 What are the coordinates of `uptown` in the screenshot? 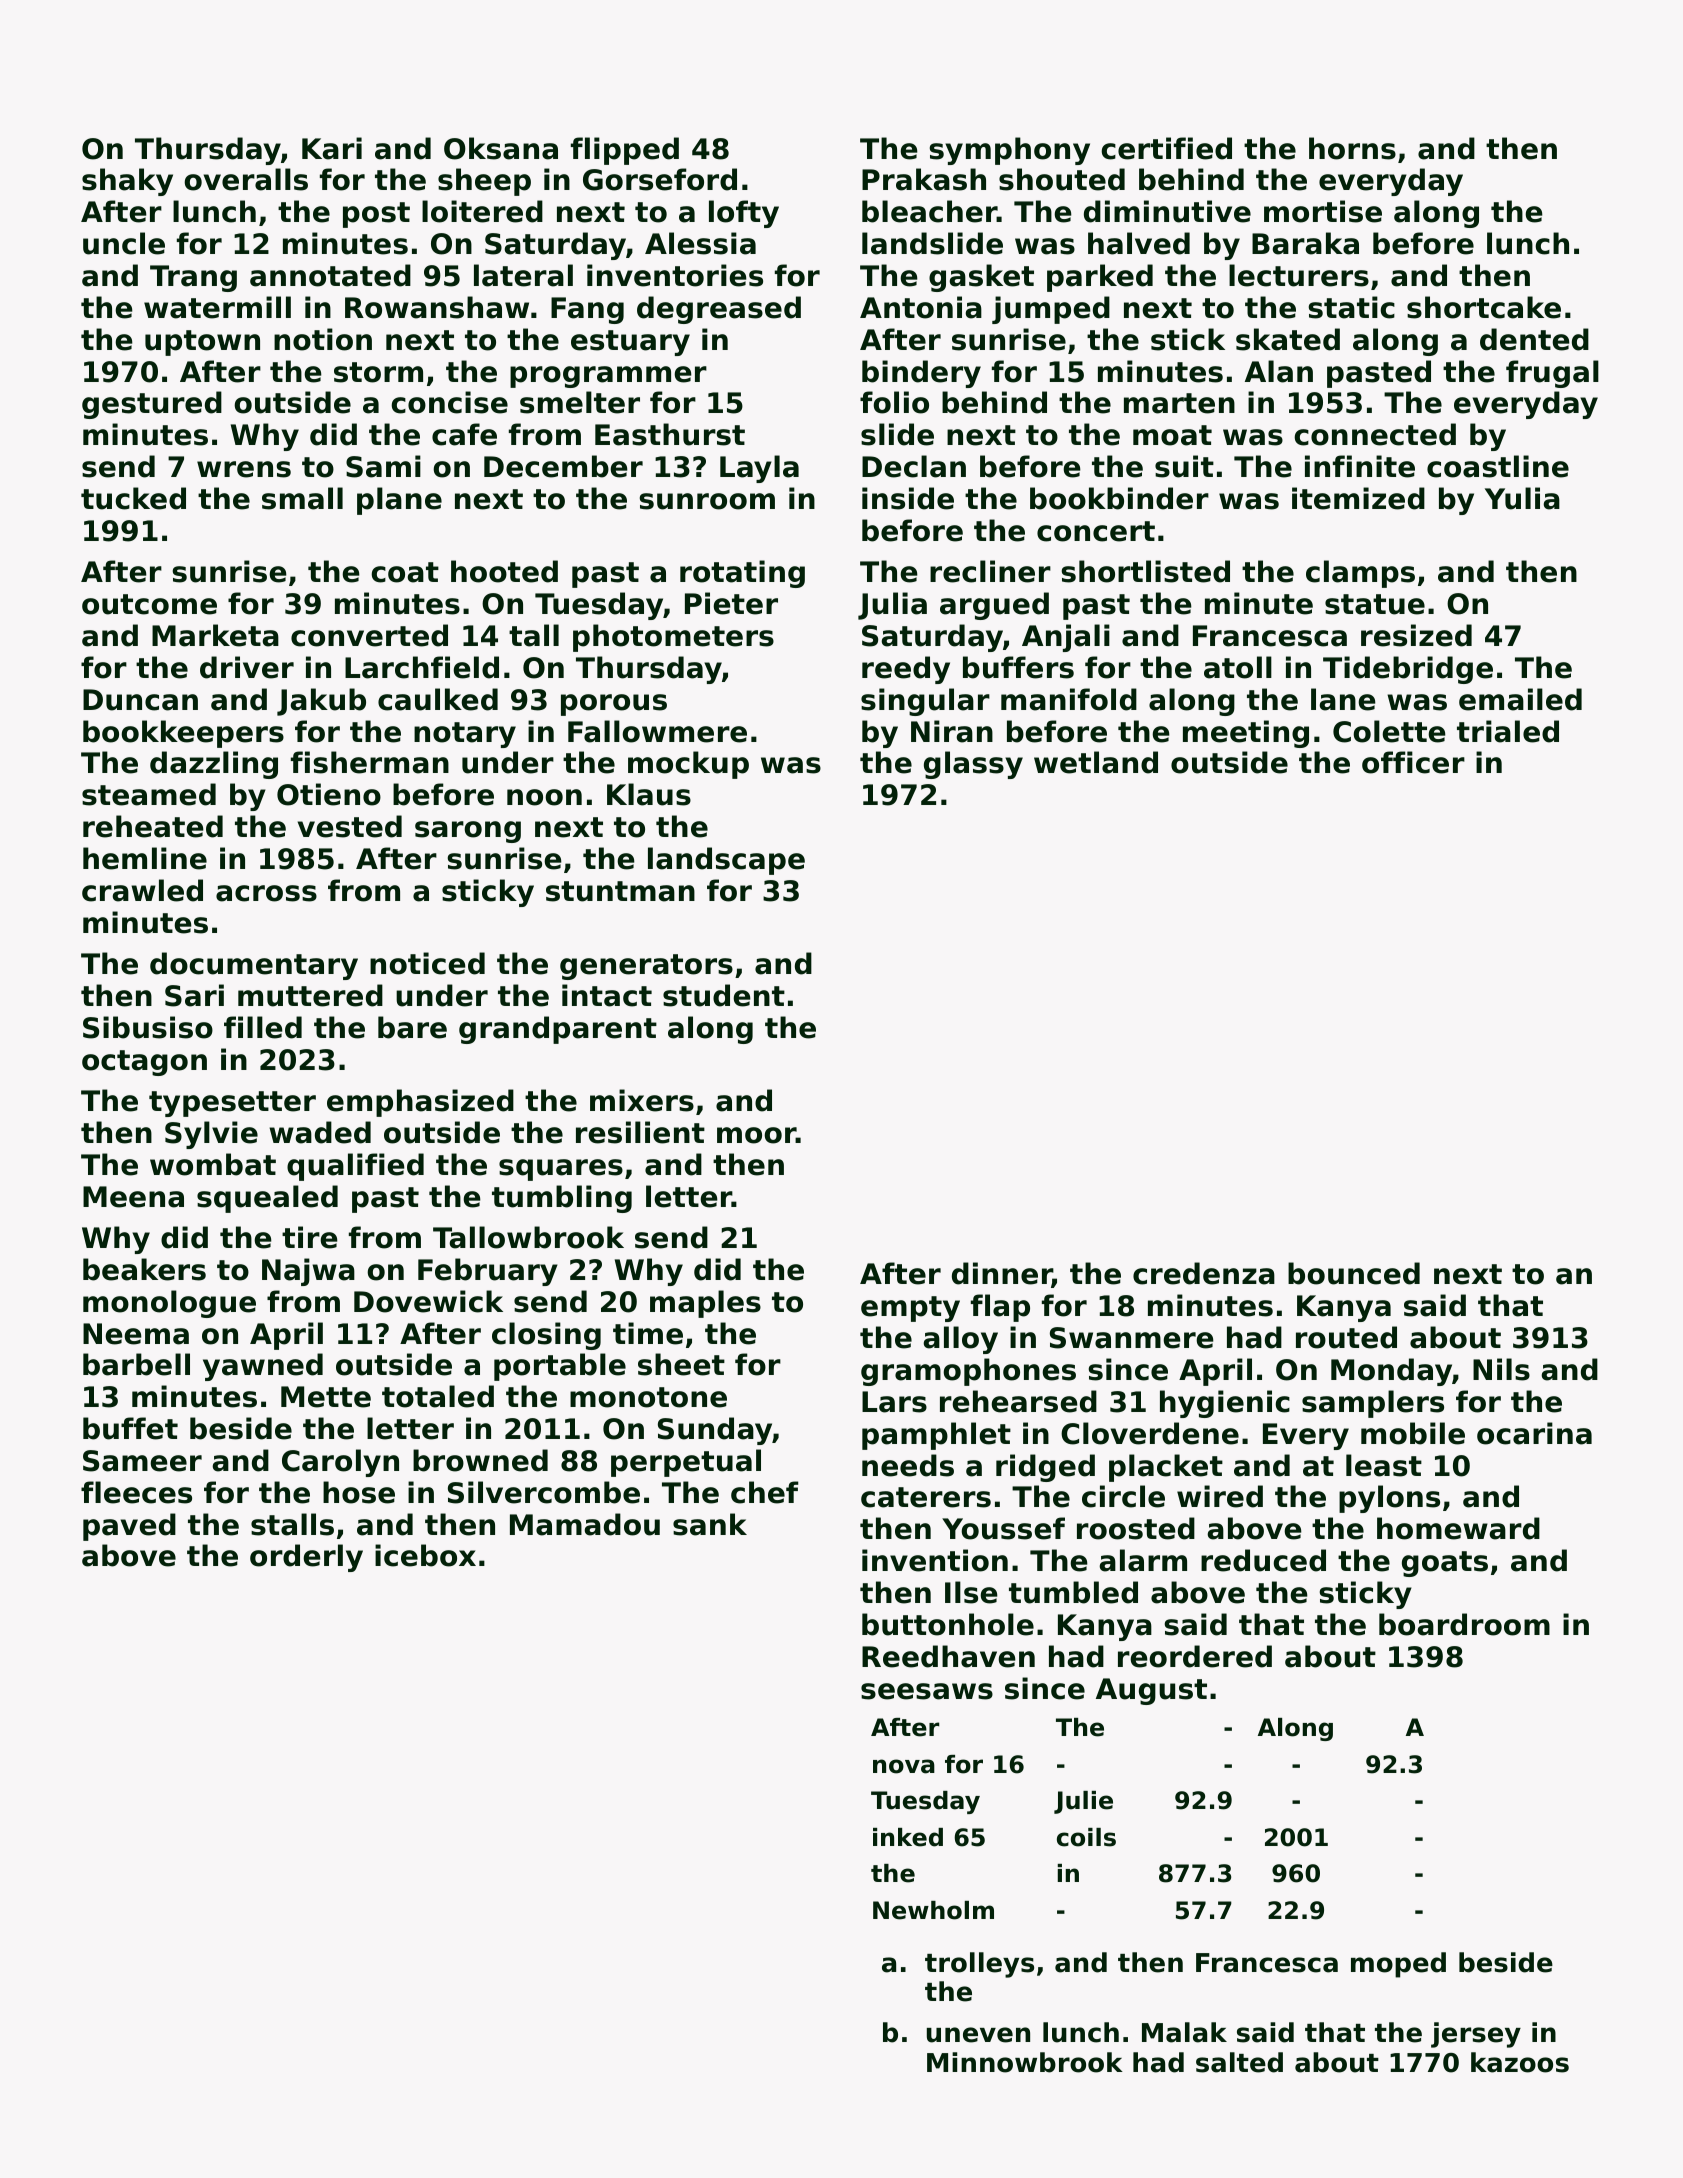 It's located at (202, 343).
